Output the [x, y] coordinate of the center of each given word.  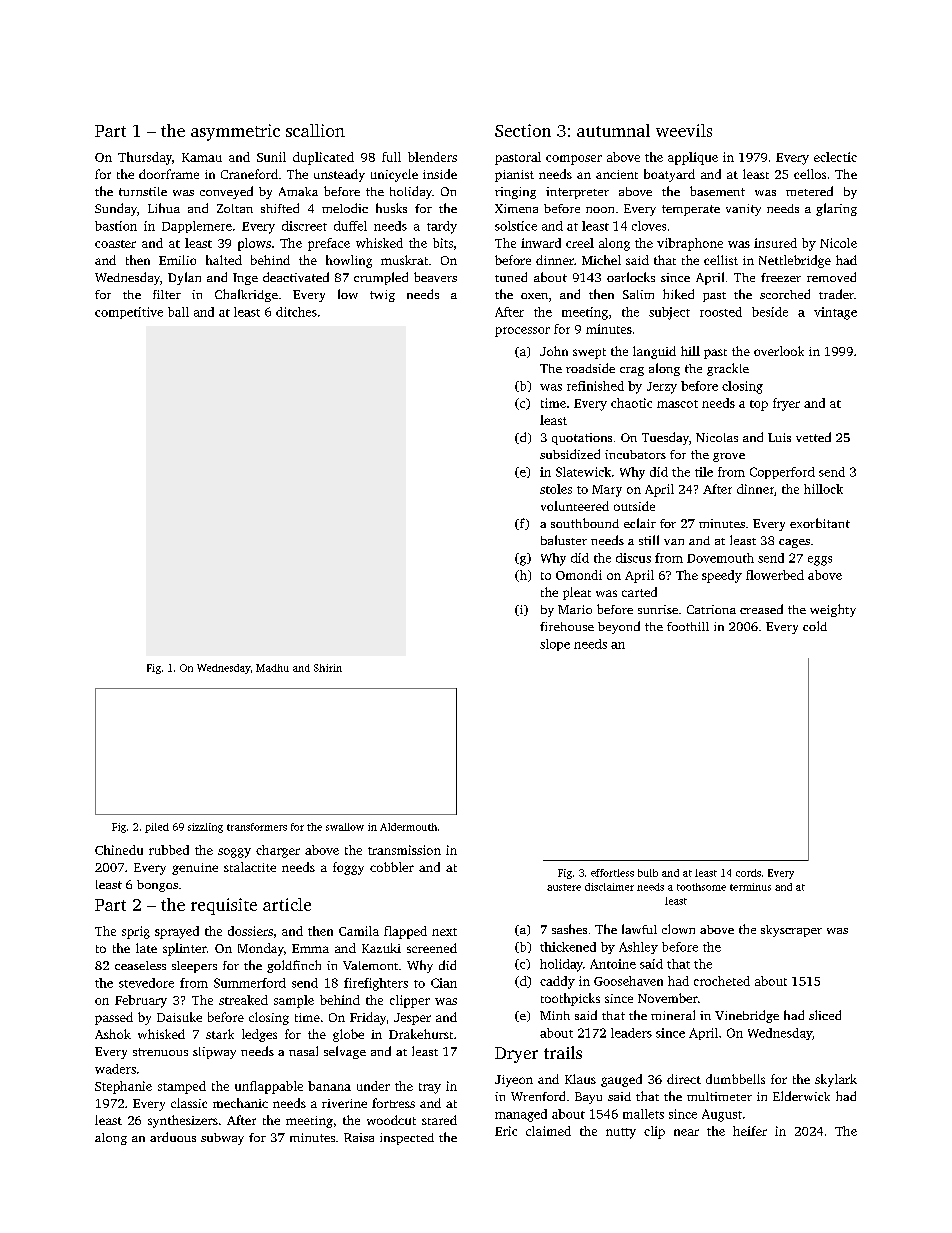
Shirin [328, 668]
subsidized [570, 454]
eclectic [835, 157]
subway [222, 1139]
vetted [813, 437]
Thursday [145, 158]
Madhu [272, 668]
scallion [315, 130]
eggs [820, 561]
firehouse [567, 626]
